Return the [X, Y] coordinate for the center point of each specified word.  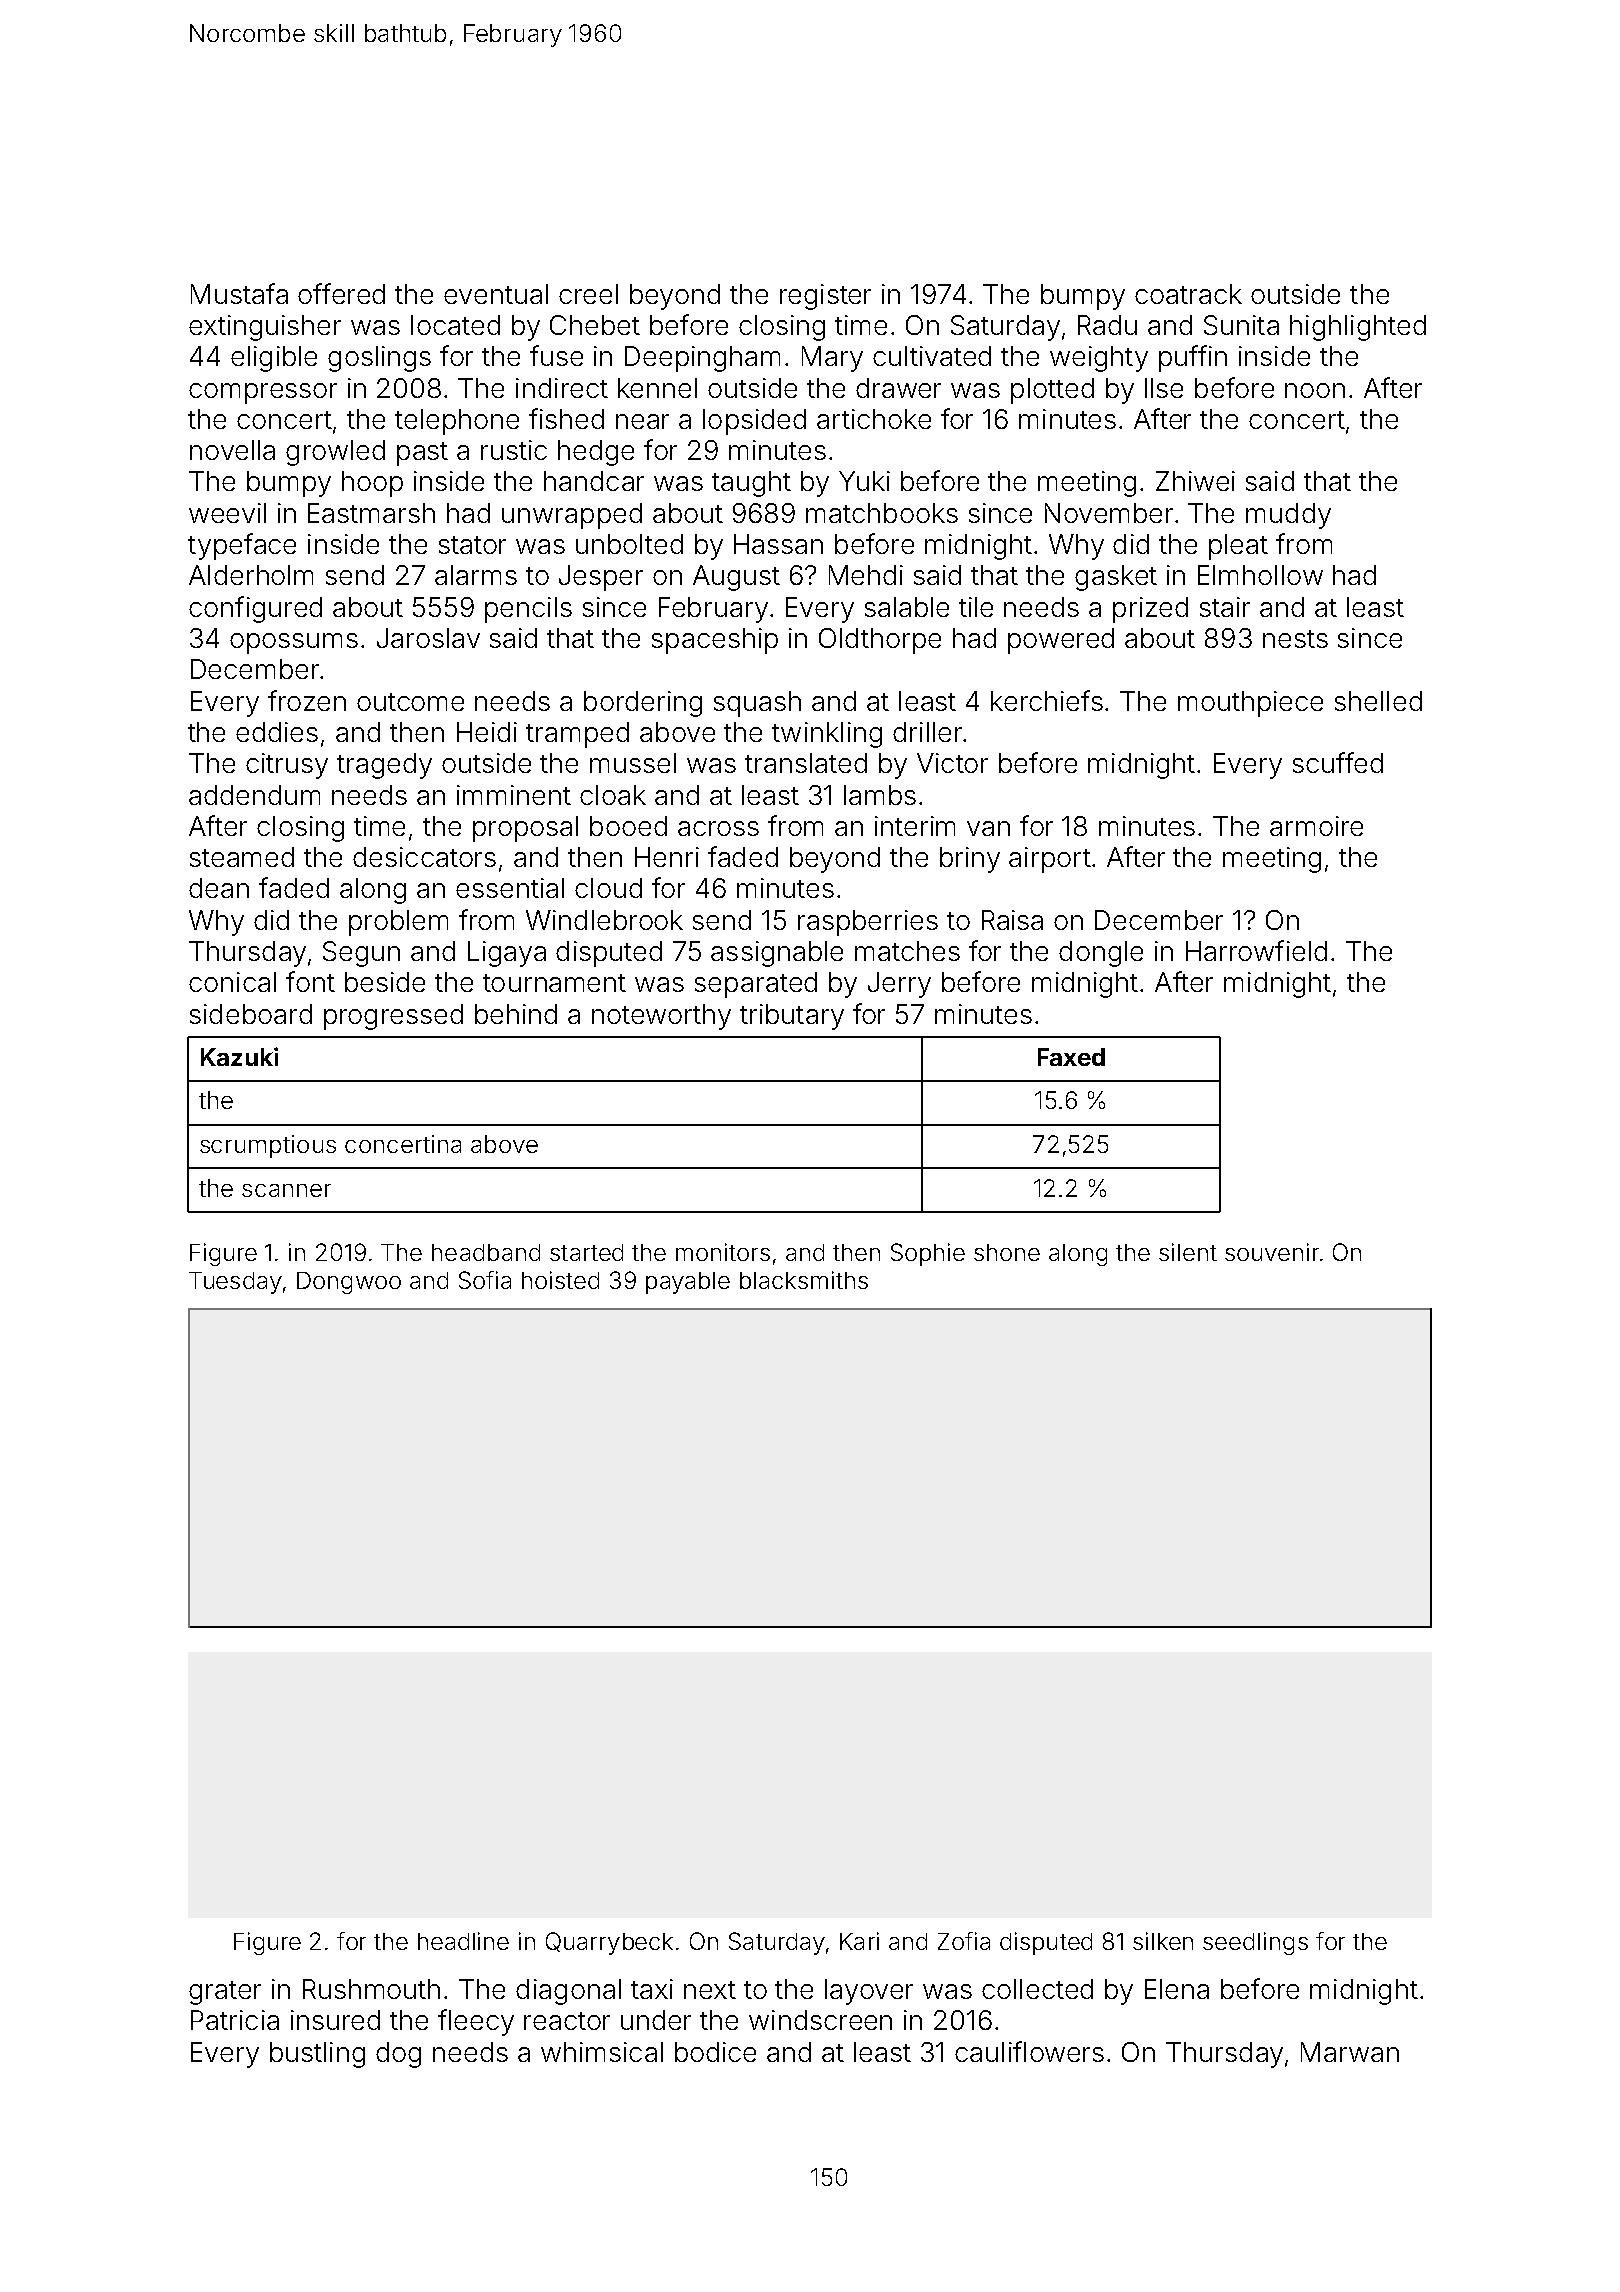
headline [463, 1941]
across [718, 828]
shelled [1378, 701]
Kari [859, 1941]
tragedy [384, 766]
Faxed [1071, 1057]
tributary [792, 1017]
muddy [1288, 516]
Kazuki [239, 1056]
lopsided [754, 422]
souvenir [1272, 1252]
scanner [286, 1190]
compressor [263, 393]
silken [1163, 1941]
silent [1188, 1252]
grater [225, 1993]
